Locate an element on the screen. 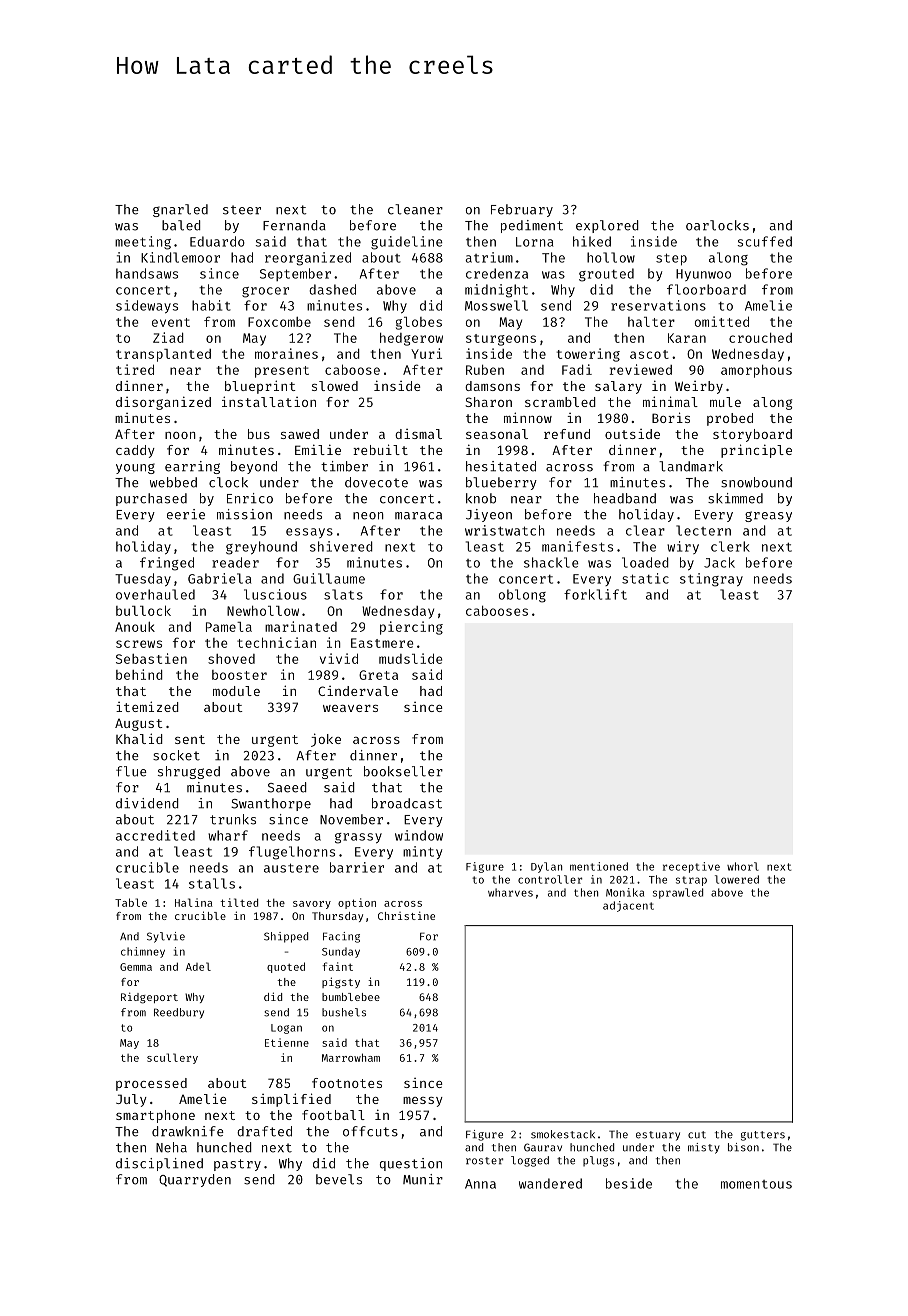 Image resolution: width=908 pixels, height=1316 pixels. Greta is located at coordinates (378, 675).
